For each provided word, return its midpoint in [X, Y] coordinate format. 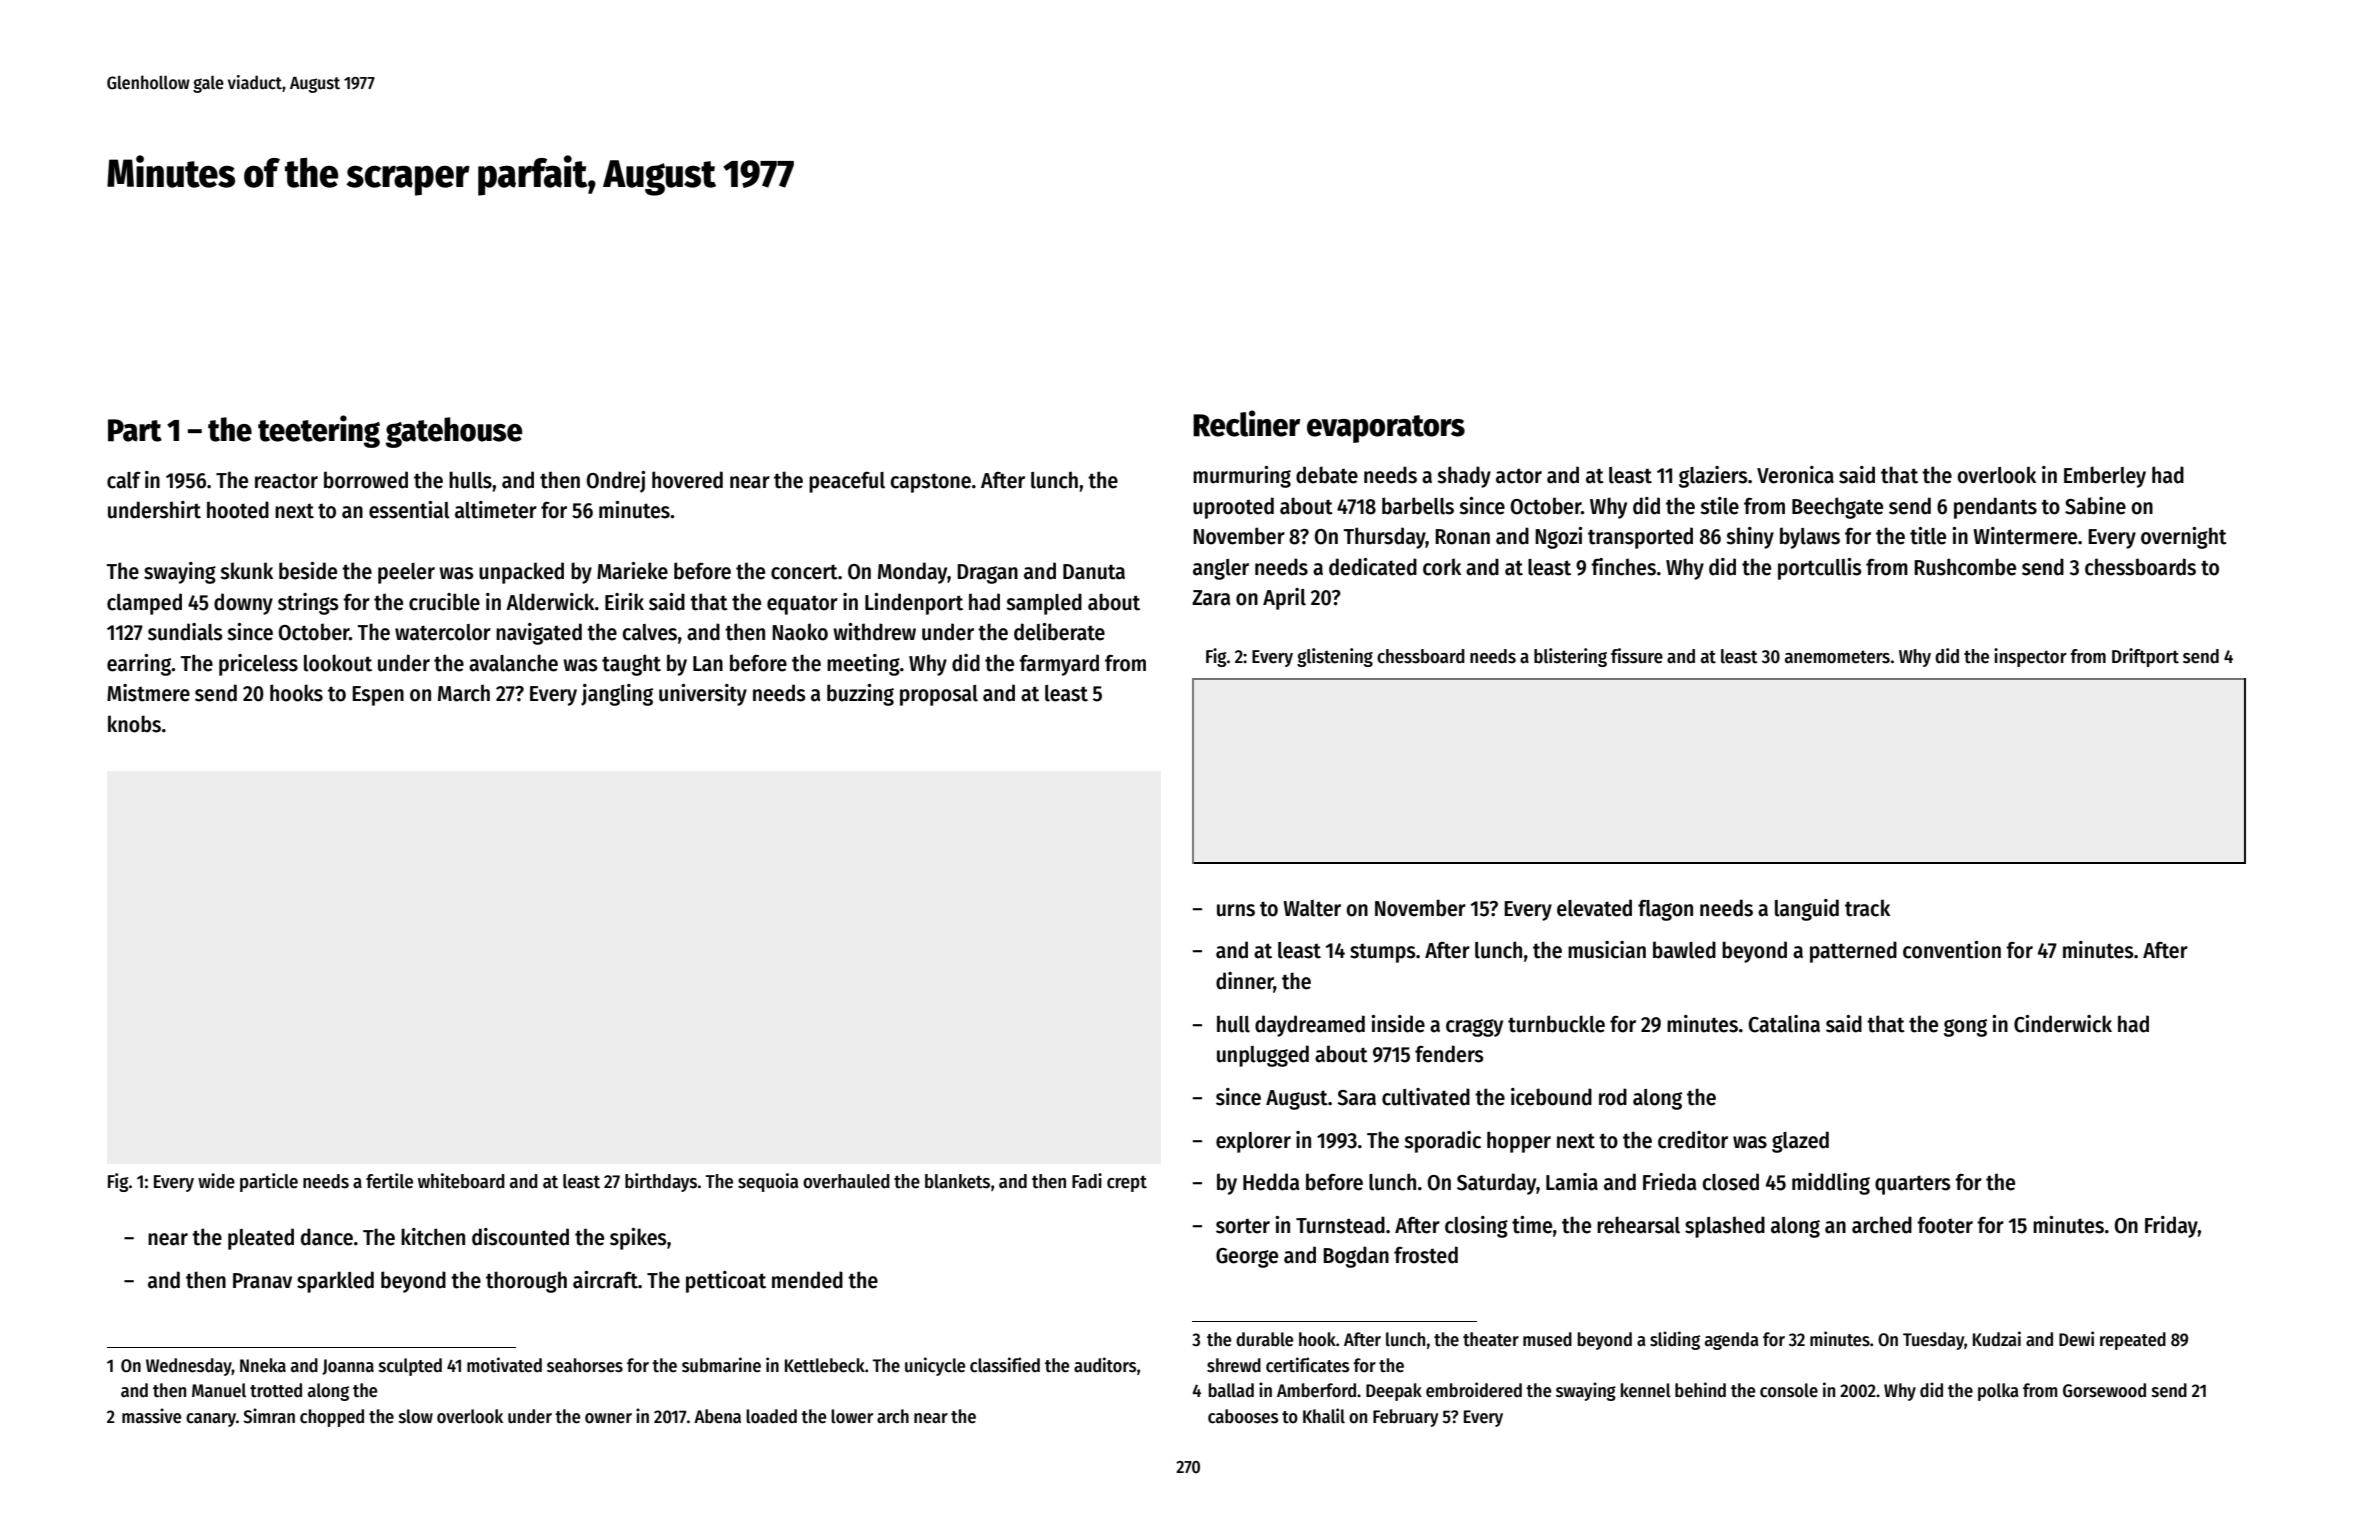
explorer [1253, 1142]
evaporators [1386, 429]
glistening [1335, 657]
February [1405, 1418]
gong [1965, 1028]
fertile [389, 1181]
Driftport [2145, 657]
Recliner [1246, 423]
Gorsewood [2104, 1390]
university [703, 695]
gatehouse [454, 432]
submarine [721, 1365]
